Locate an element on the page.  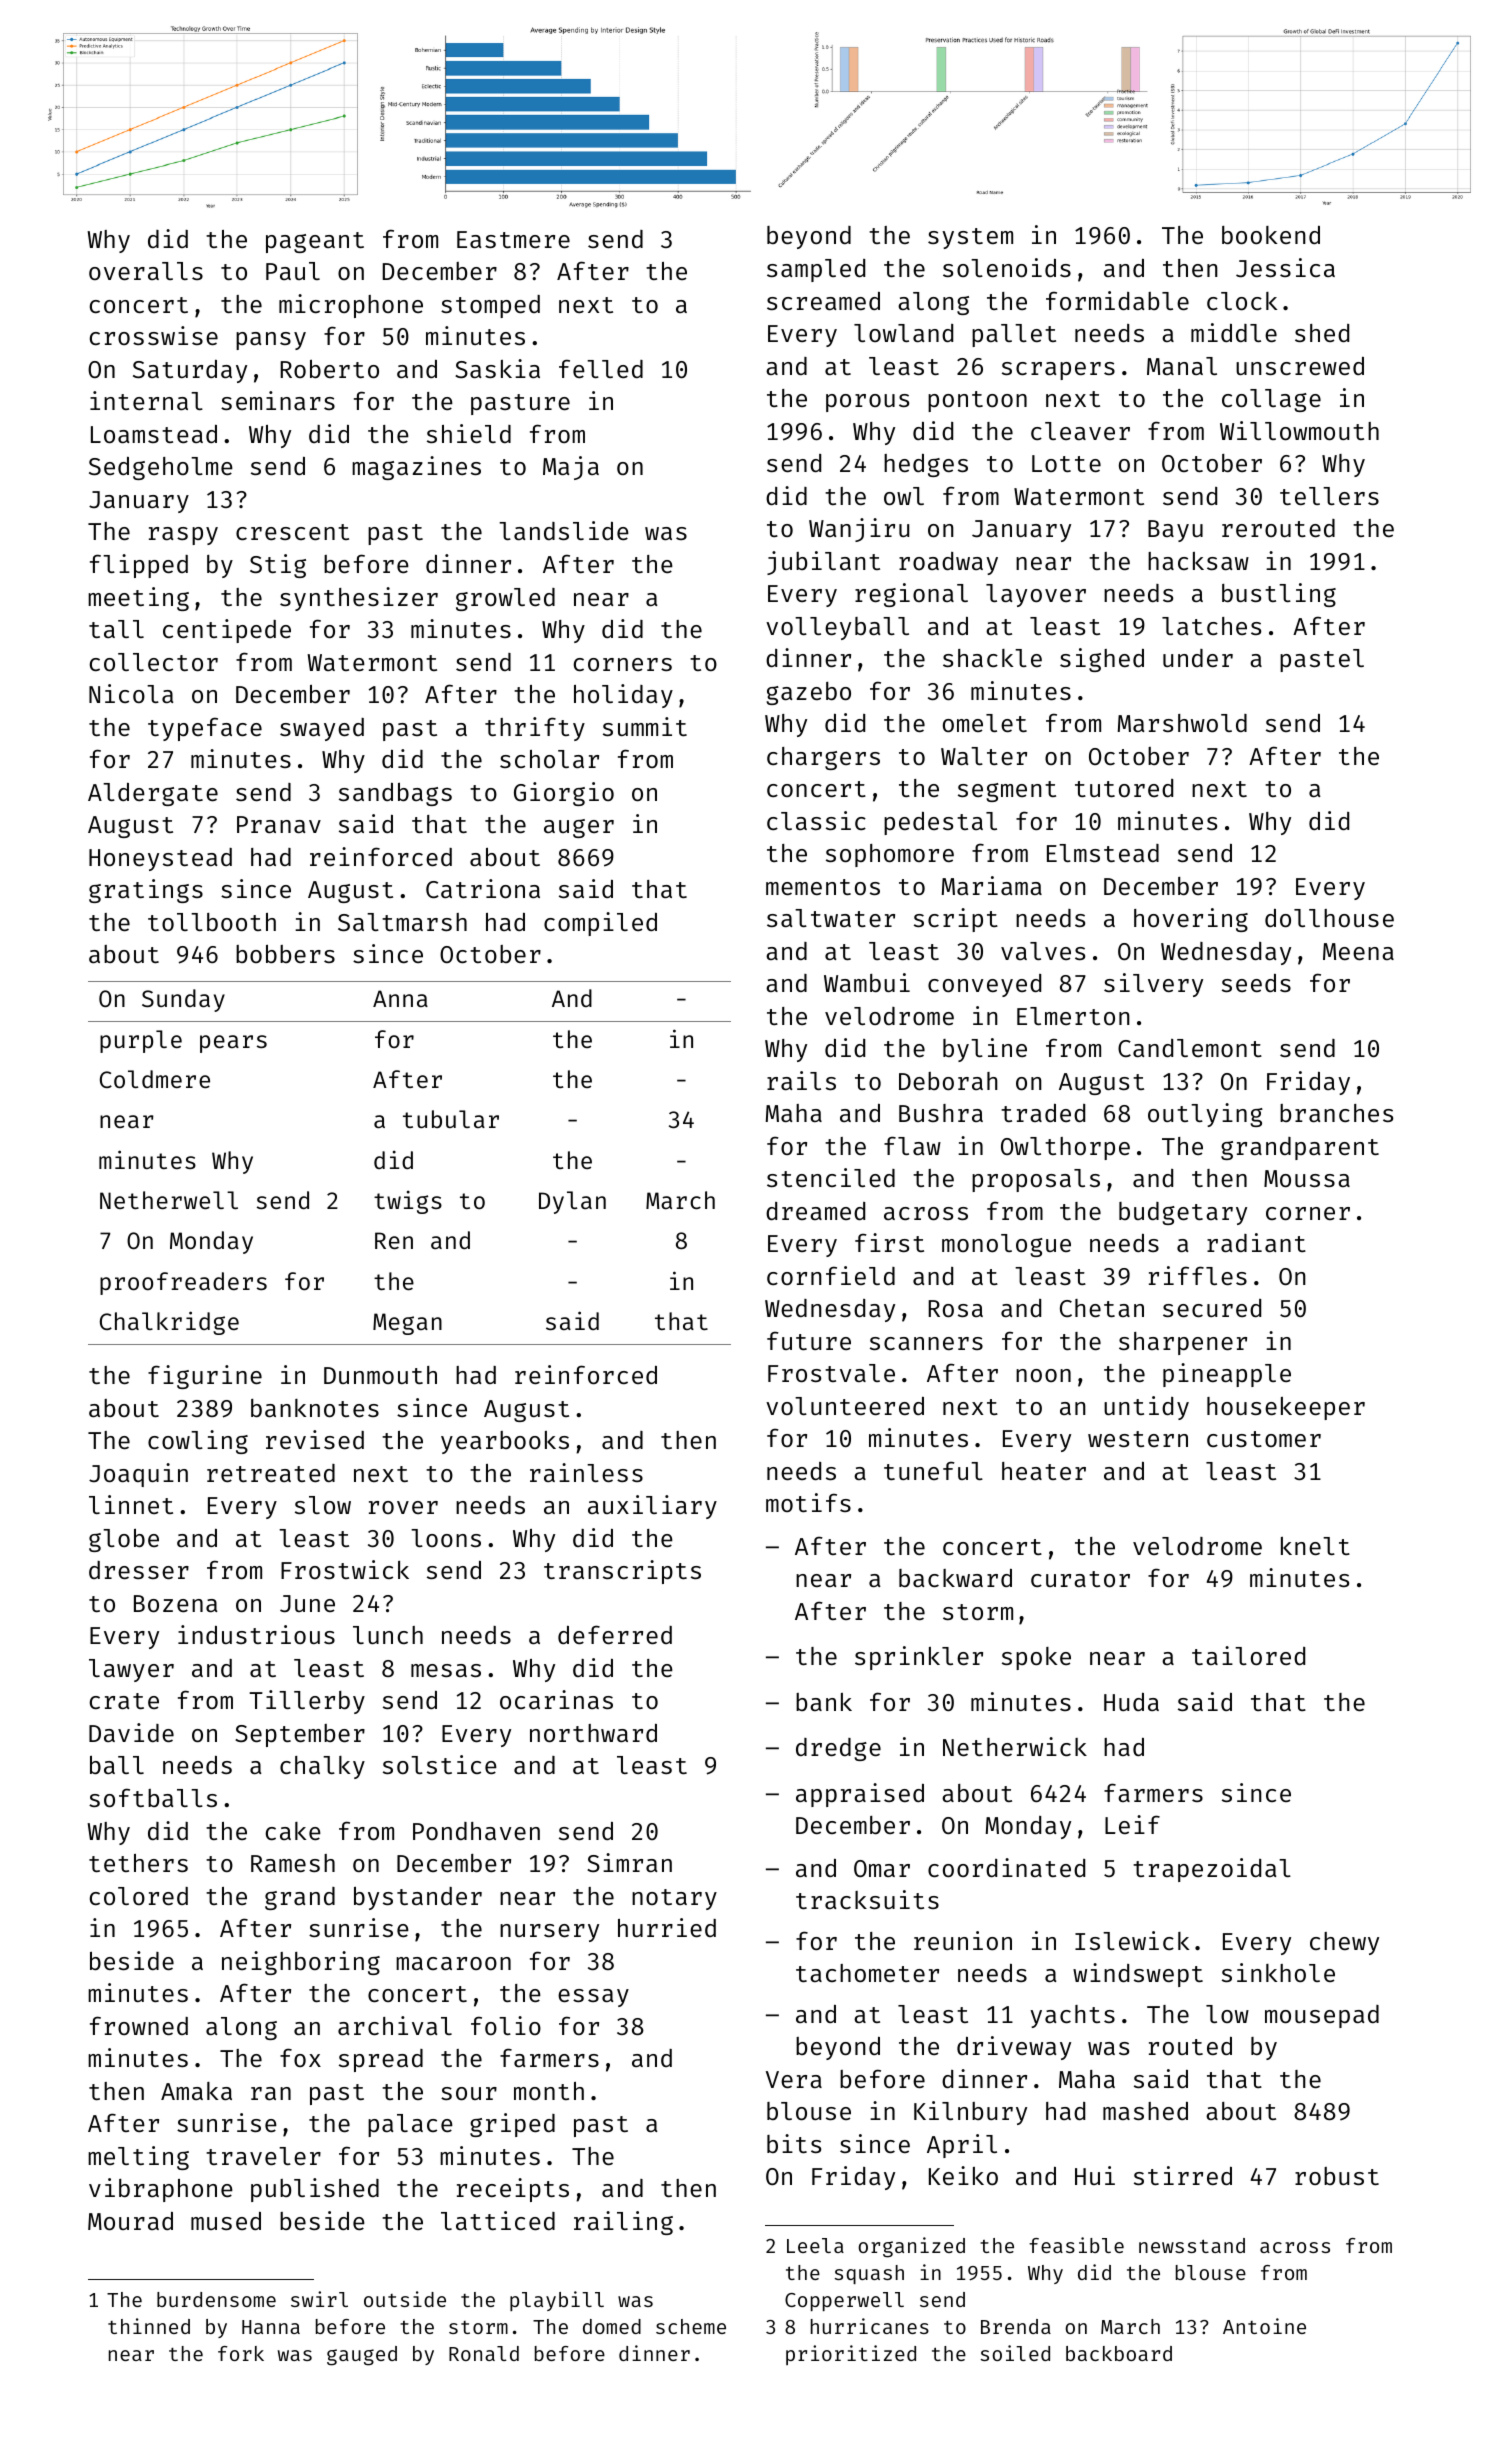
frowned is located at coordinates (139, 2025).
